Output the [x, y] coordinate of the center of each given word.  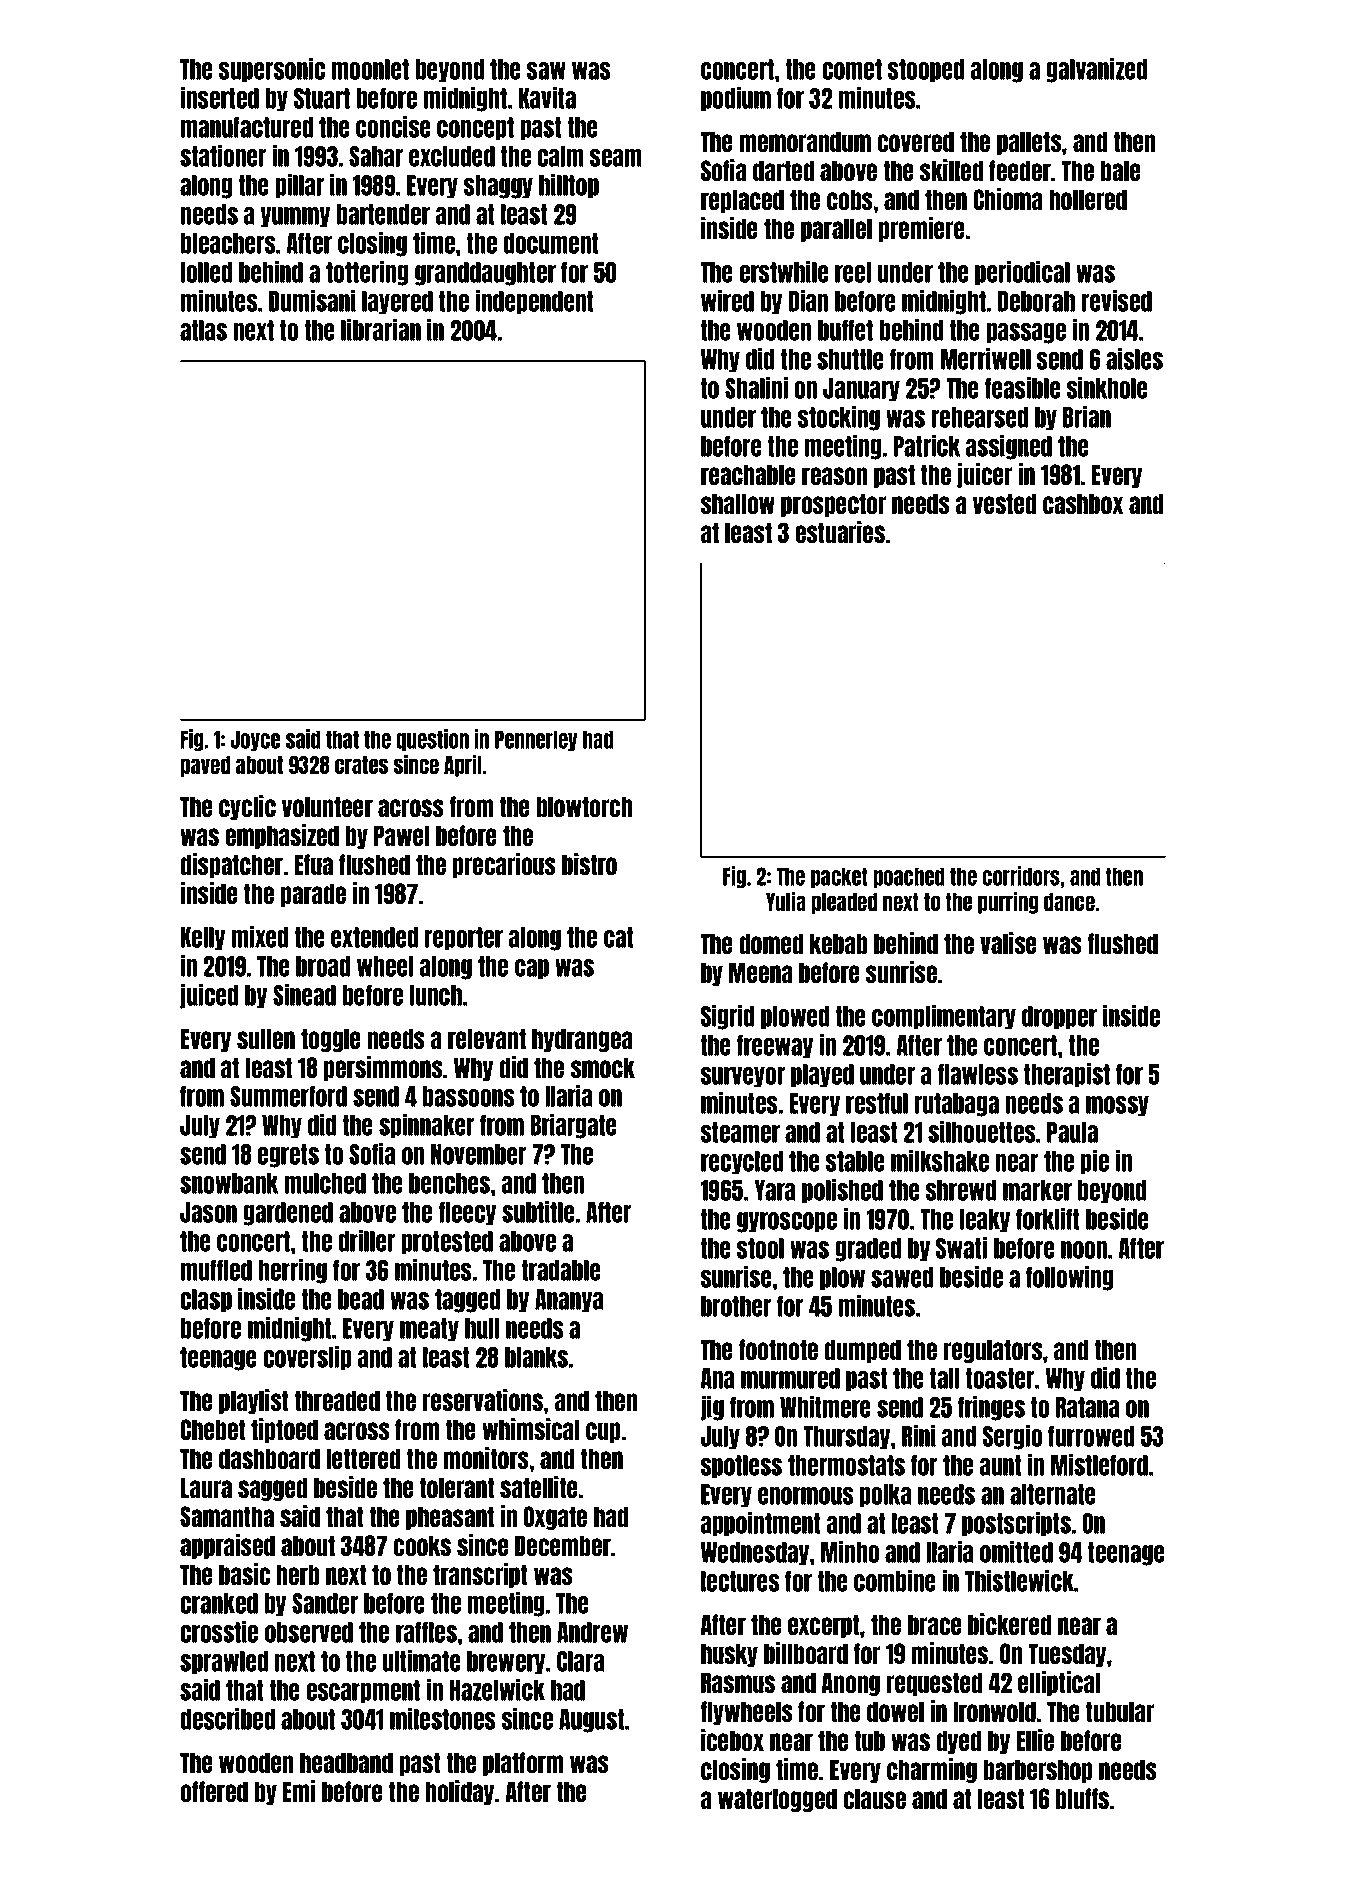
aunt [1001, 1465]
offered [214, 1791]
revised [1117, 300]
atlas [203, 330]
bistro [589, 864]
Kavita [547, 97]
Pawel [401, 835]
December [563, 1545]
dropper [1059, 1018]
